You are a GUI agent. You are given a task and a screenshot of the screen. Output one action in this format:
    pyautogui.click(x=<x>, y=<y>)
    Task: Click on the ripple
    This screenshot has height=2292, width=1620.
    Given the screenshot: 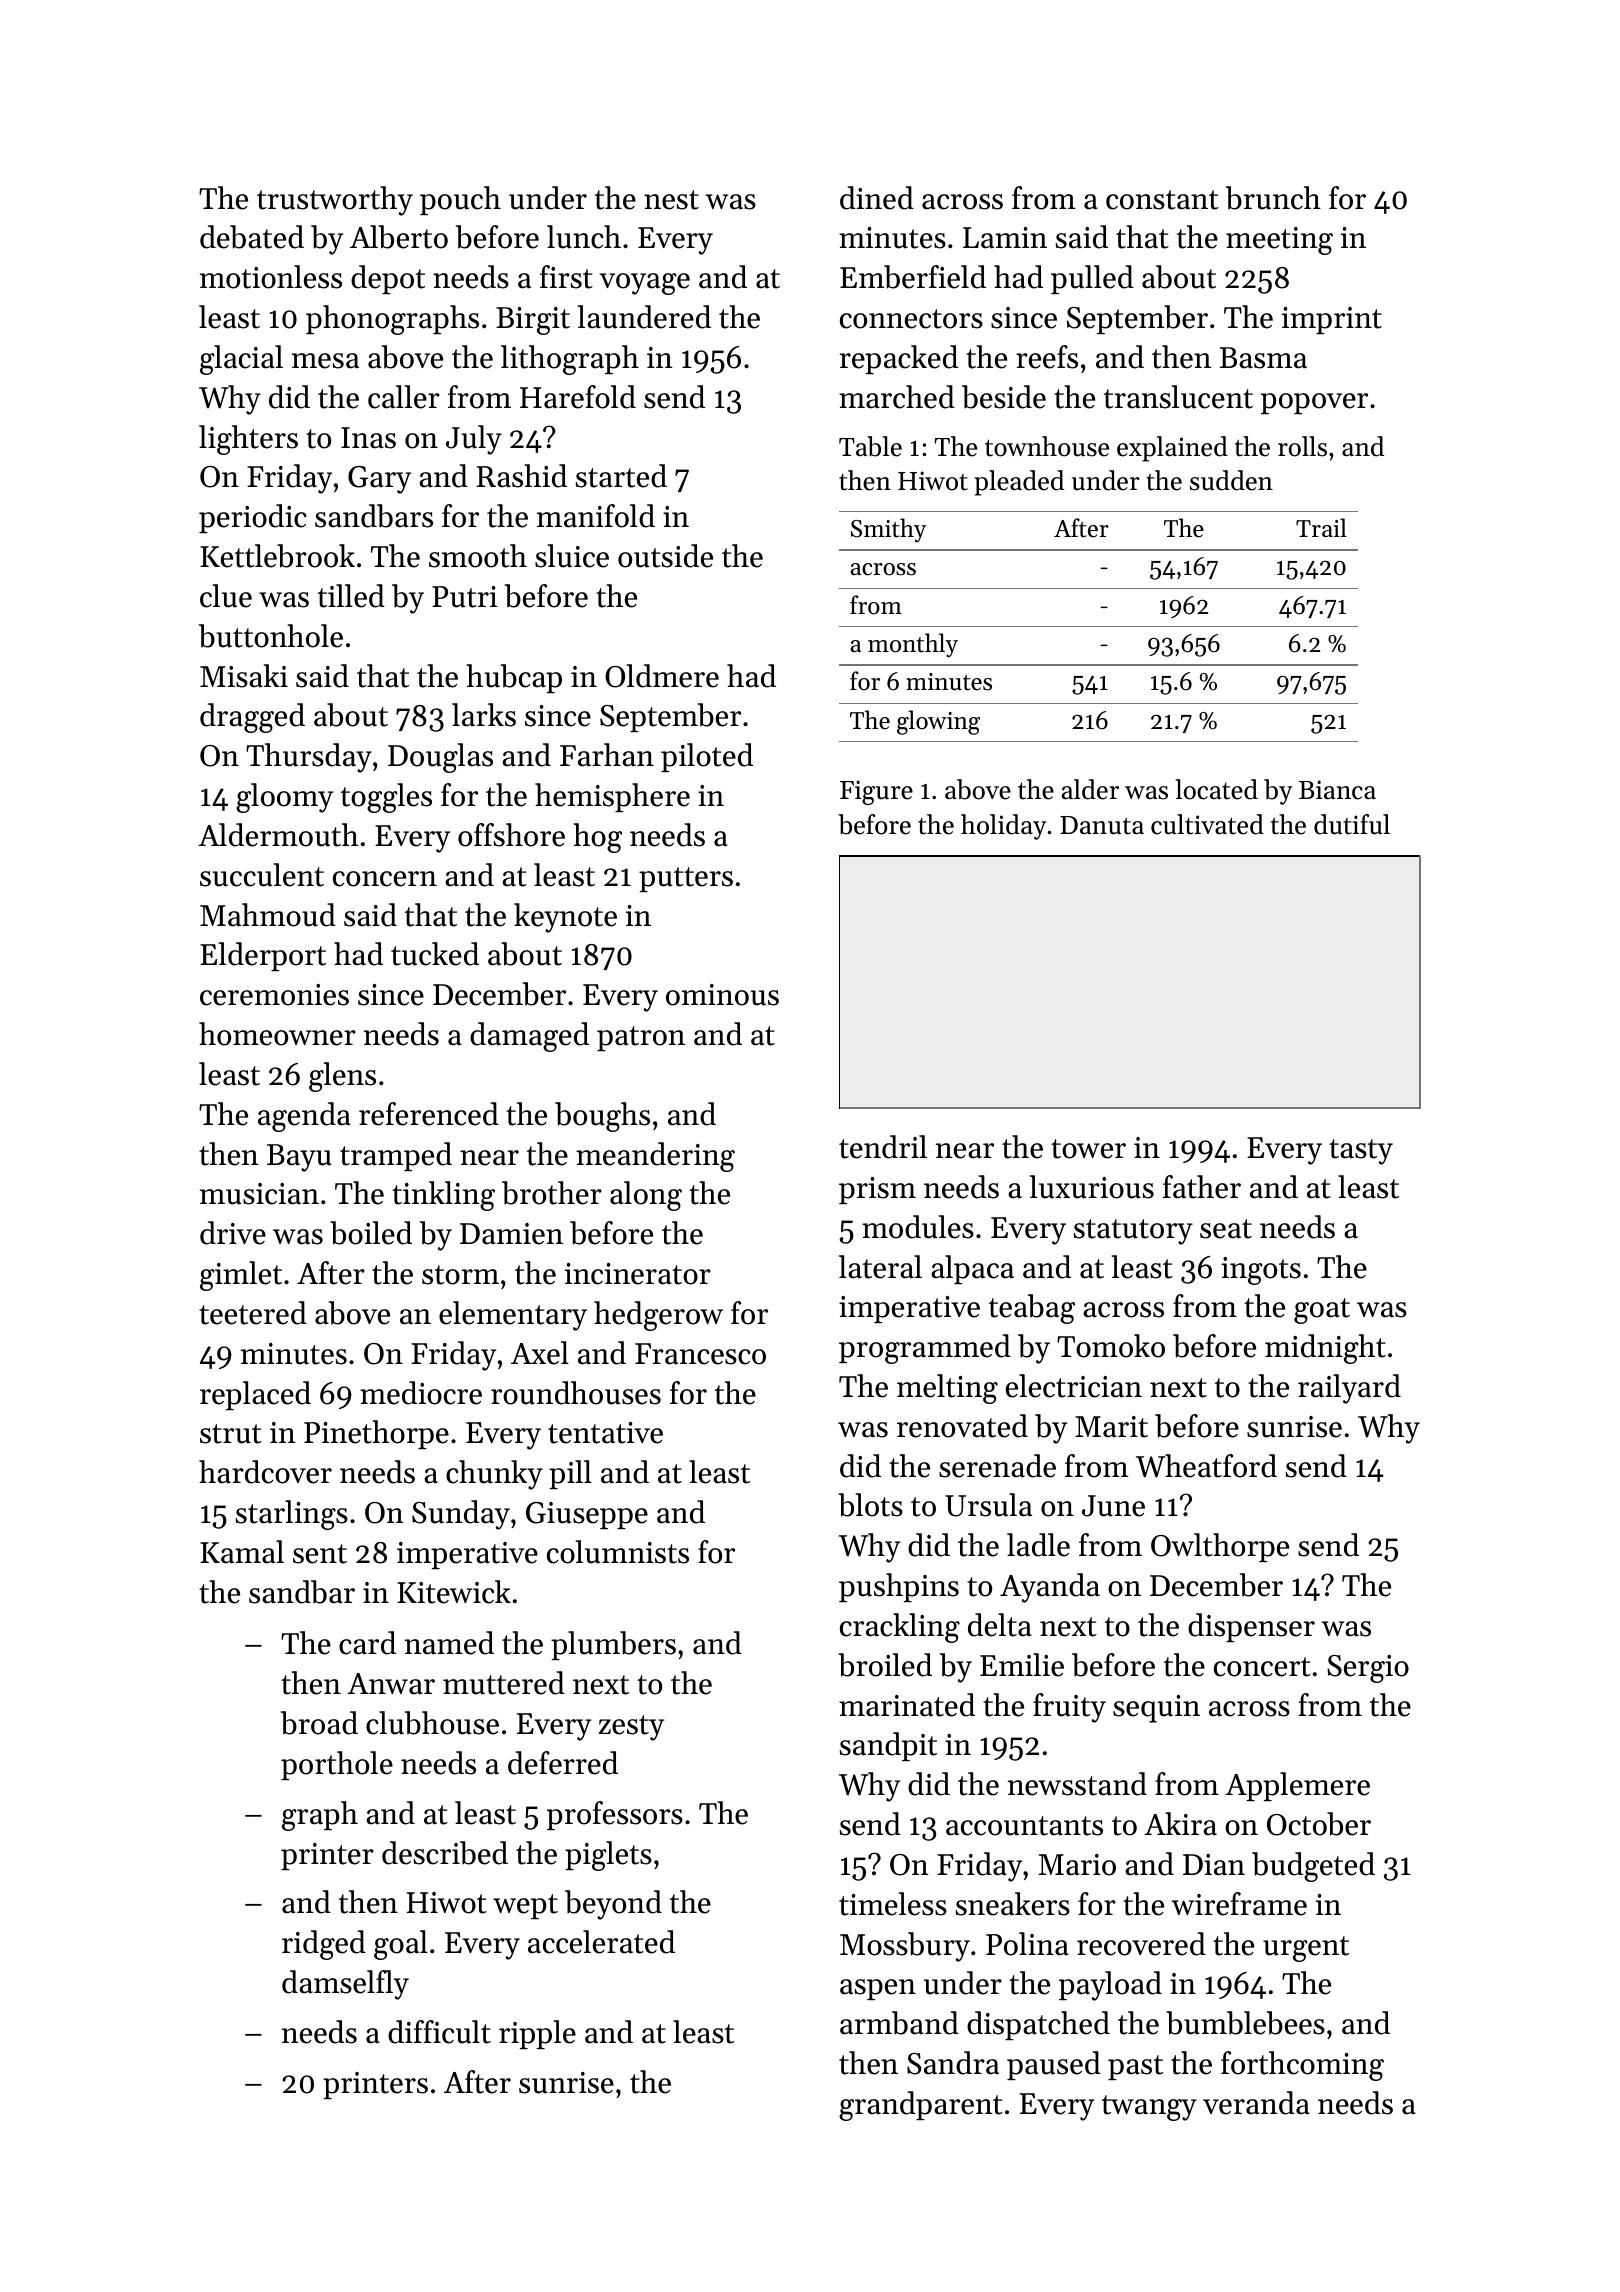 What is the action you would take?
    pyautogui.click(x=537, y=2034)
